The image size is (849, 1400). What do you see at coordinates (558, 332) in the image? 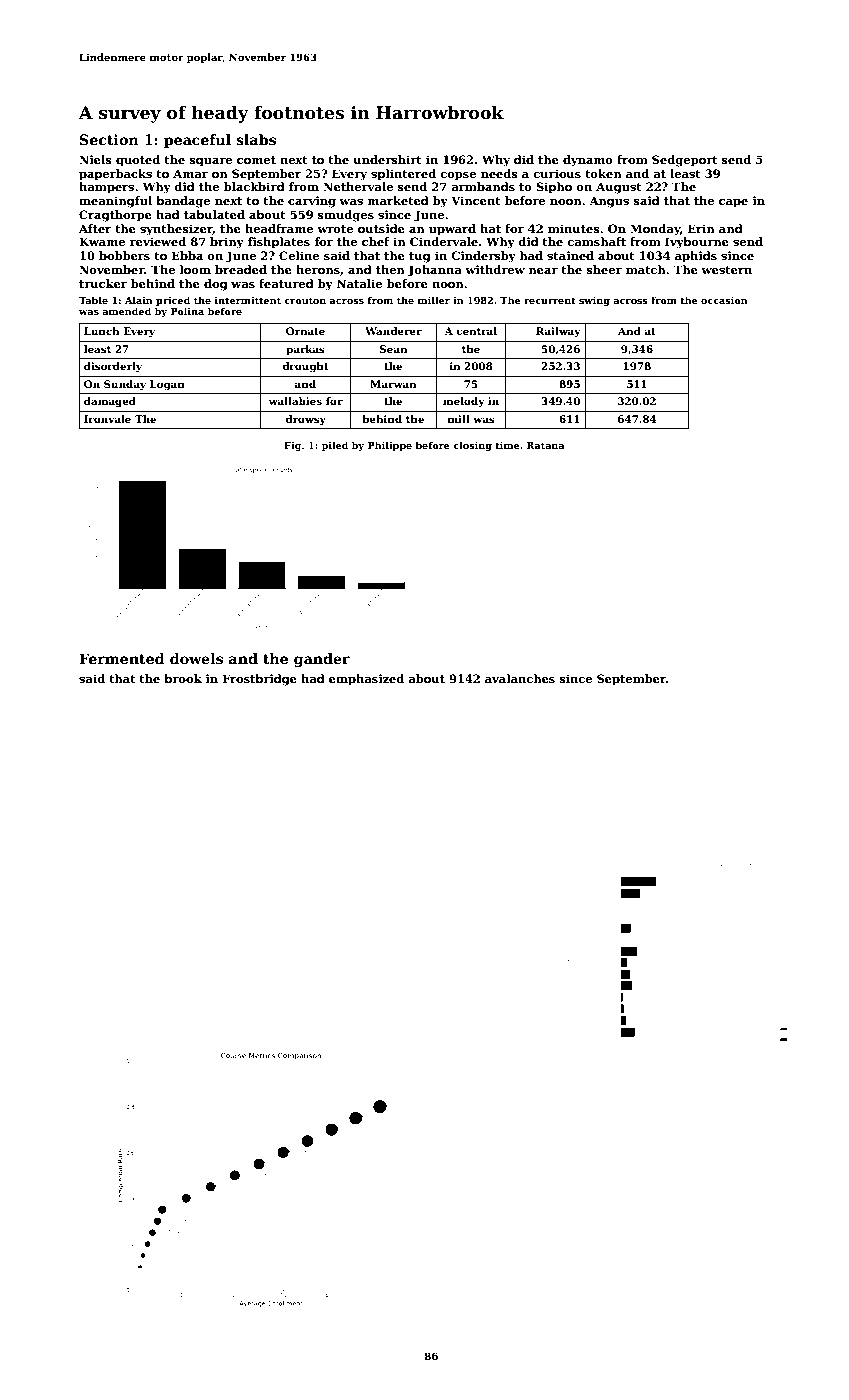
I see `Railway` at bounding box center [558, 332].
